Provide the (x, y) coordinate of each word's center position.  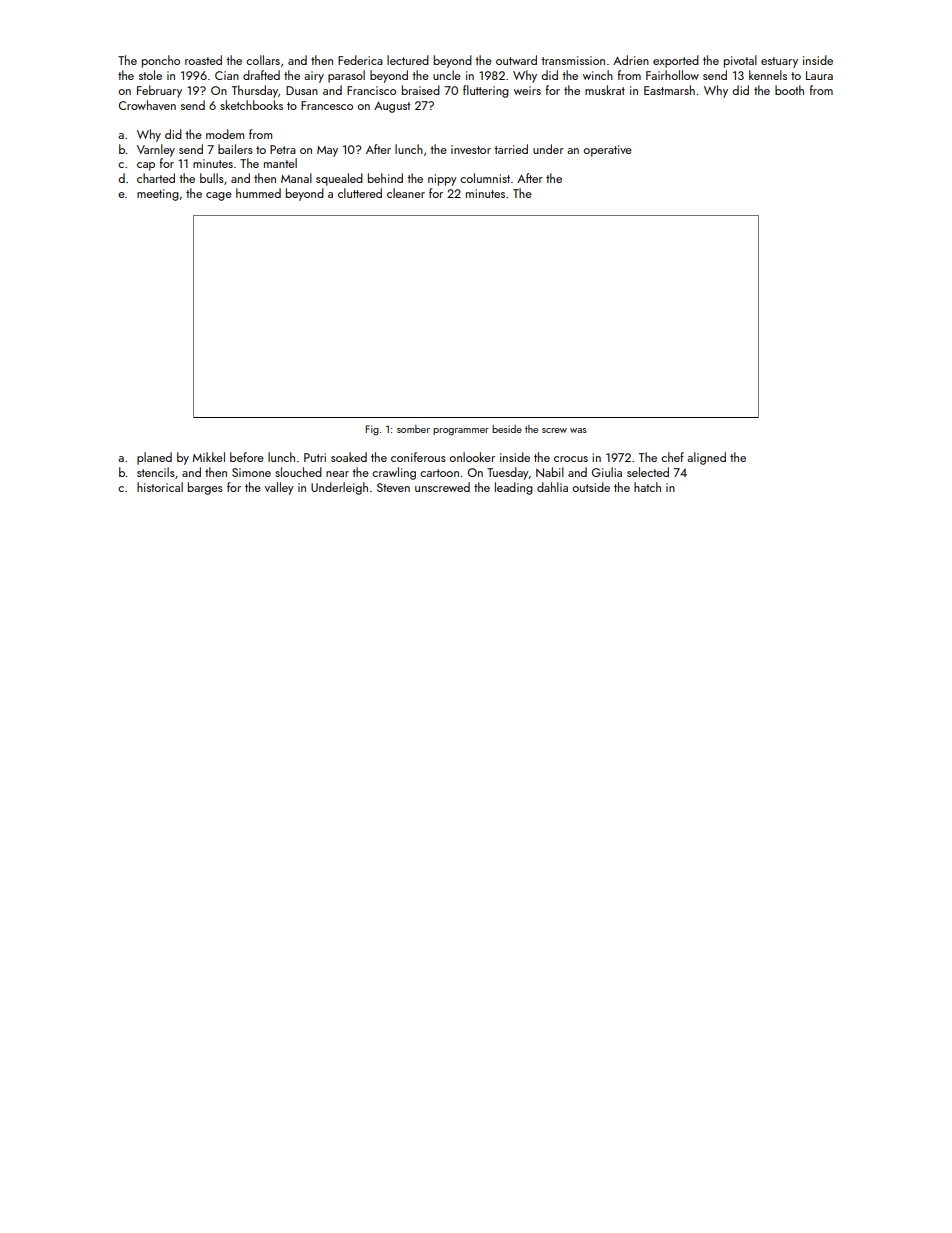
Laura (819, 75)
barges (205, 488)
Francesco (327, 105)
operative (607, 151)
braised (421, 90)
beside (507, 429)
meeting (158, 195)
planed (154, 458)
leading (514, 488)
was (578, 430)
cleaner (406, 193)
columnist (485, 178)
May (327, 151)
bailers (235, 149)
